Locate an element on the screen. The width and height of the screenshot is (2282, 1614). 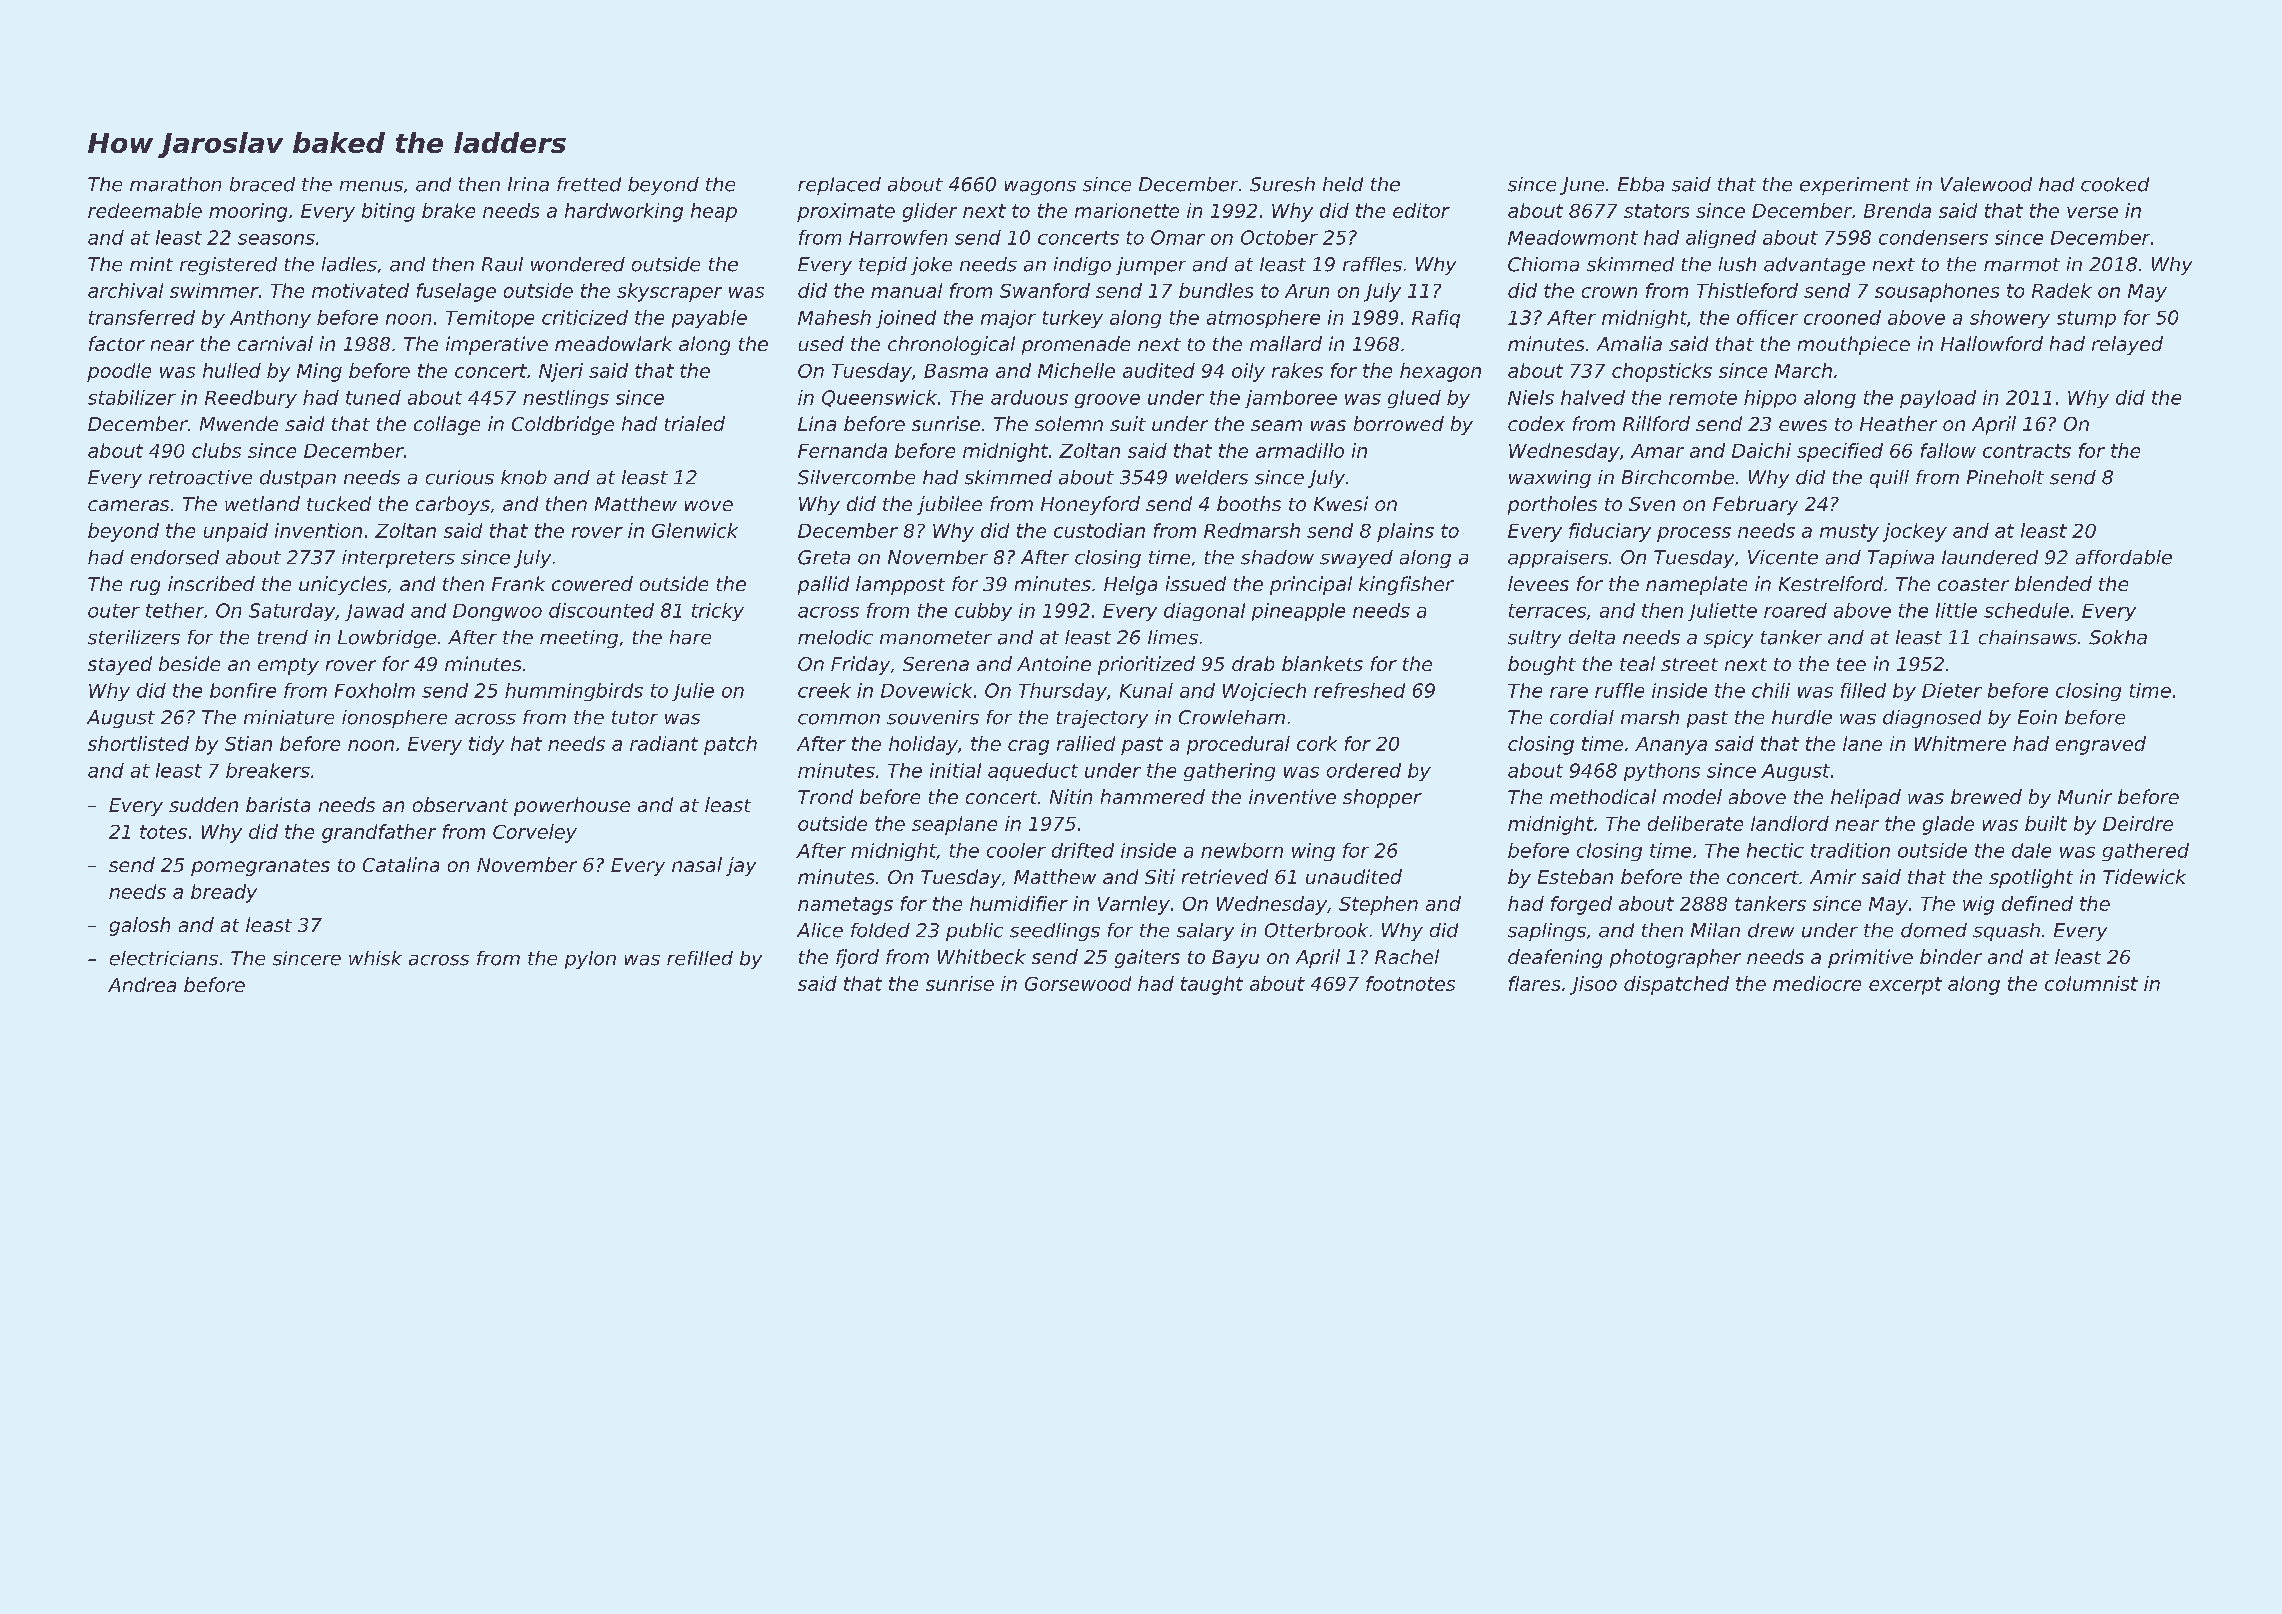
factor is located at coordinates (117, 343).
